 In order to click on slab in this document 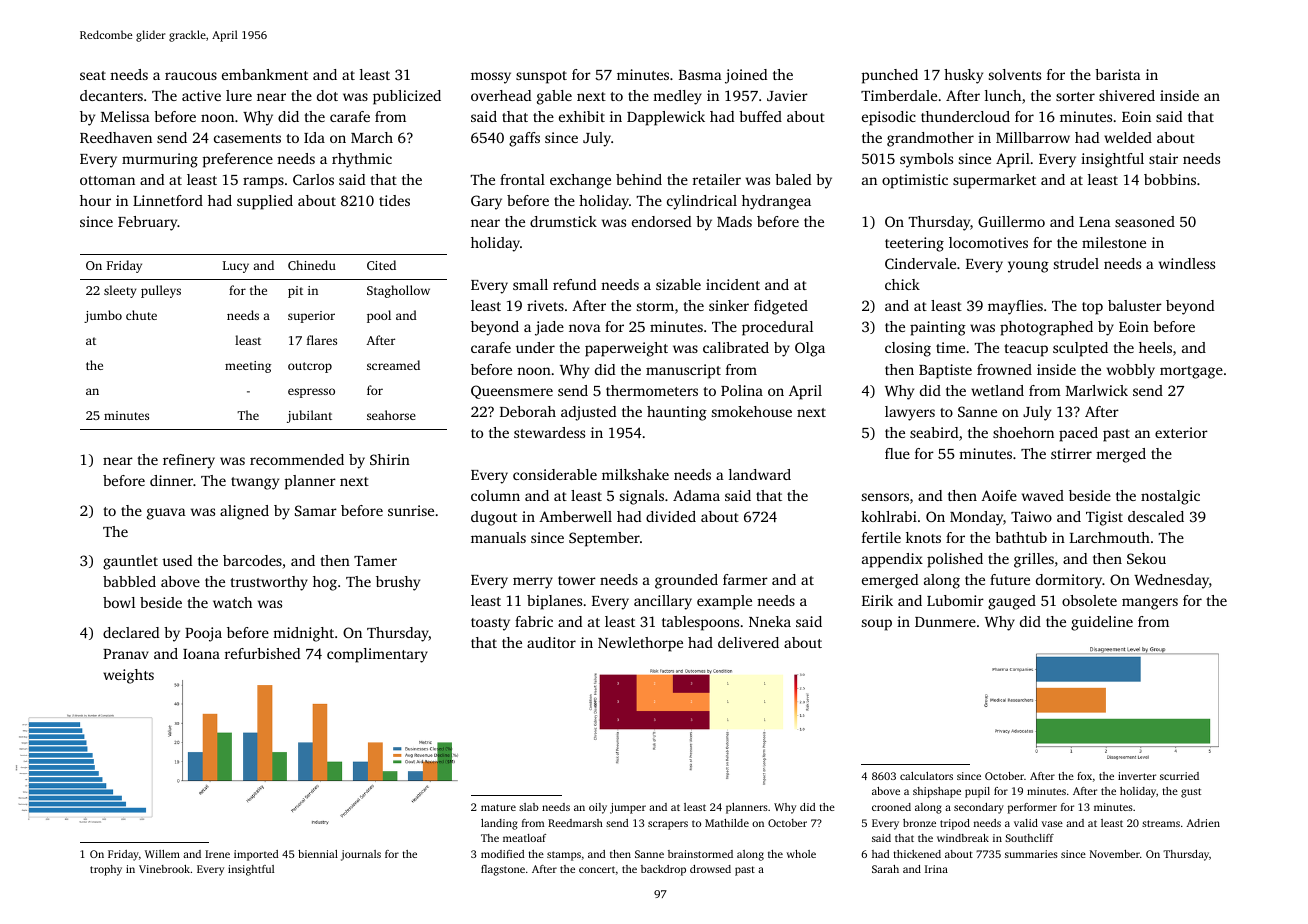, I will do `click(529, 807)`.
